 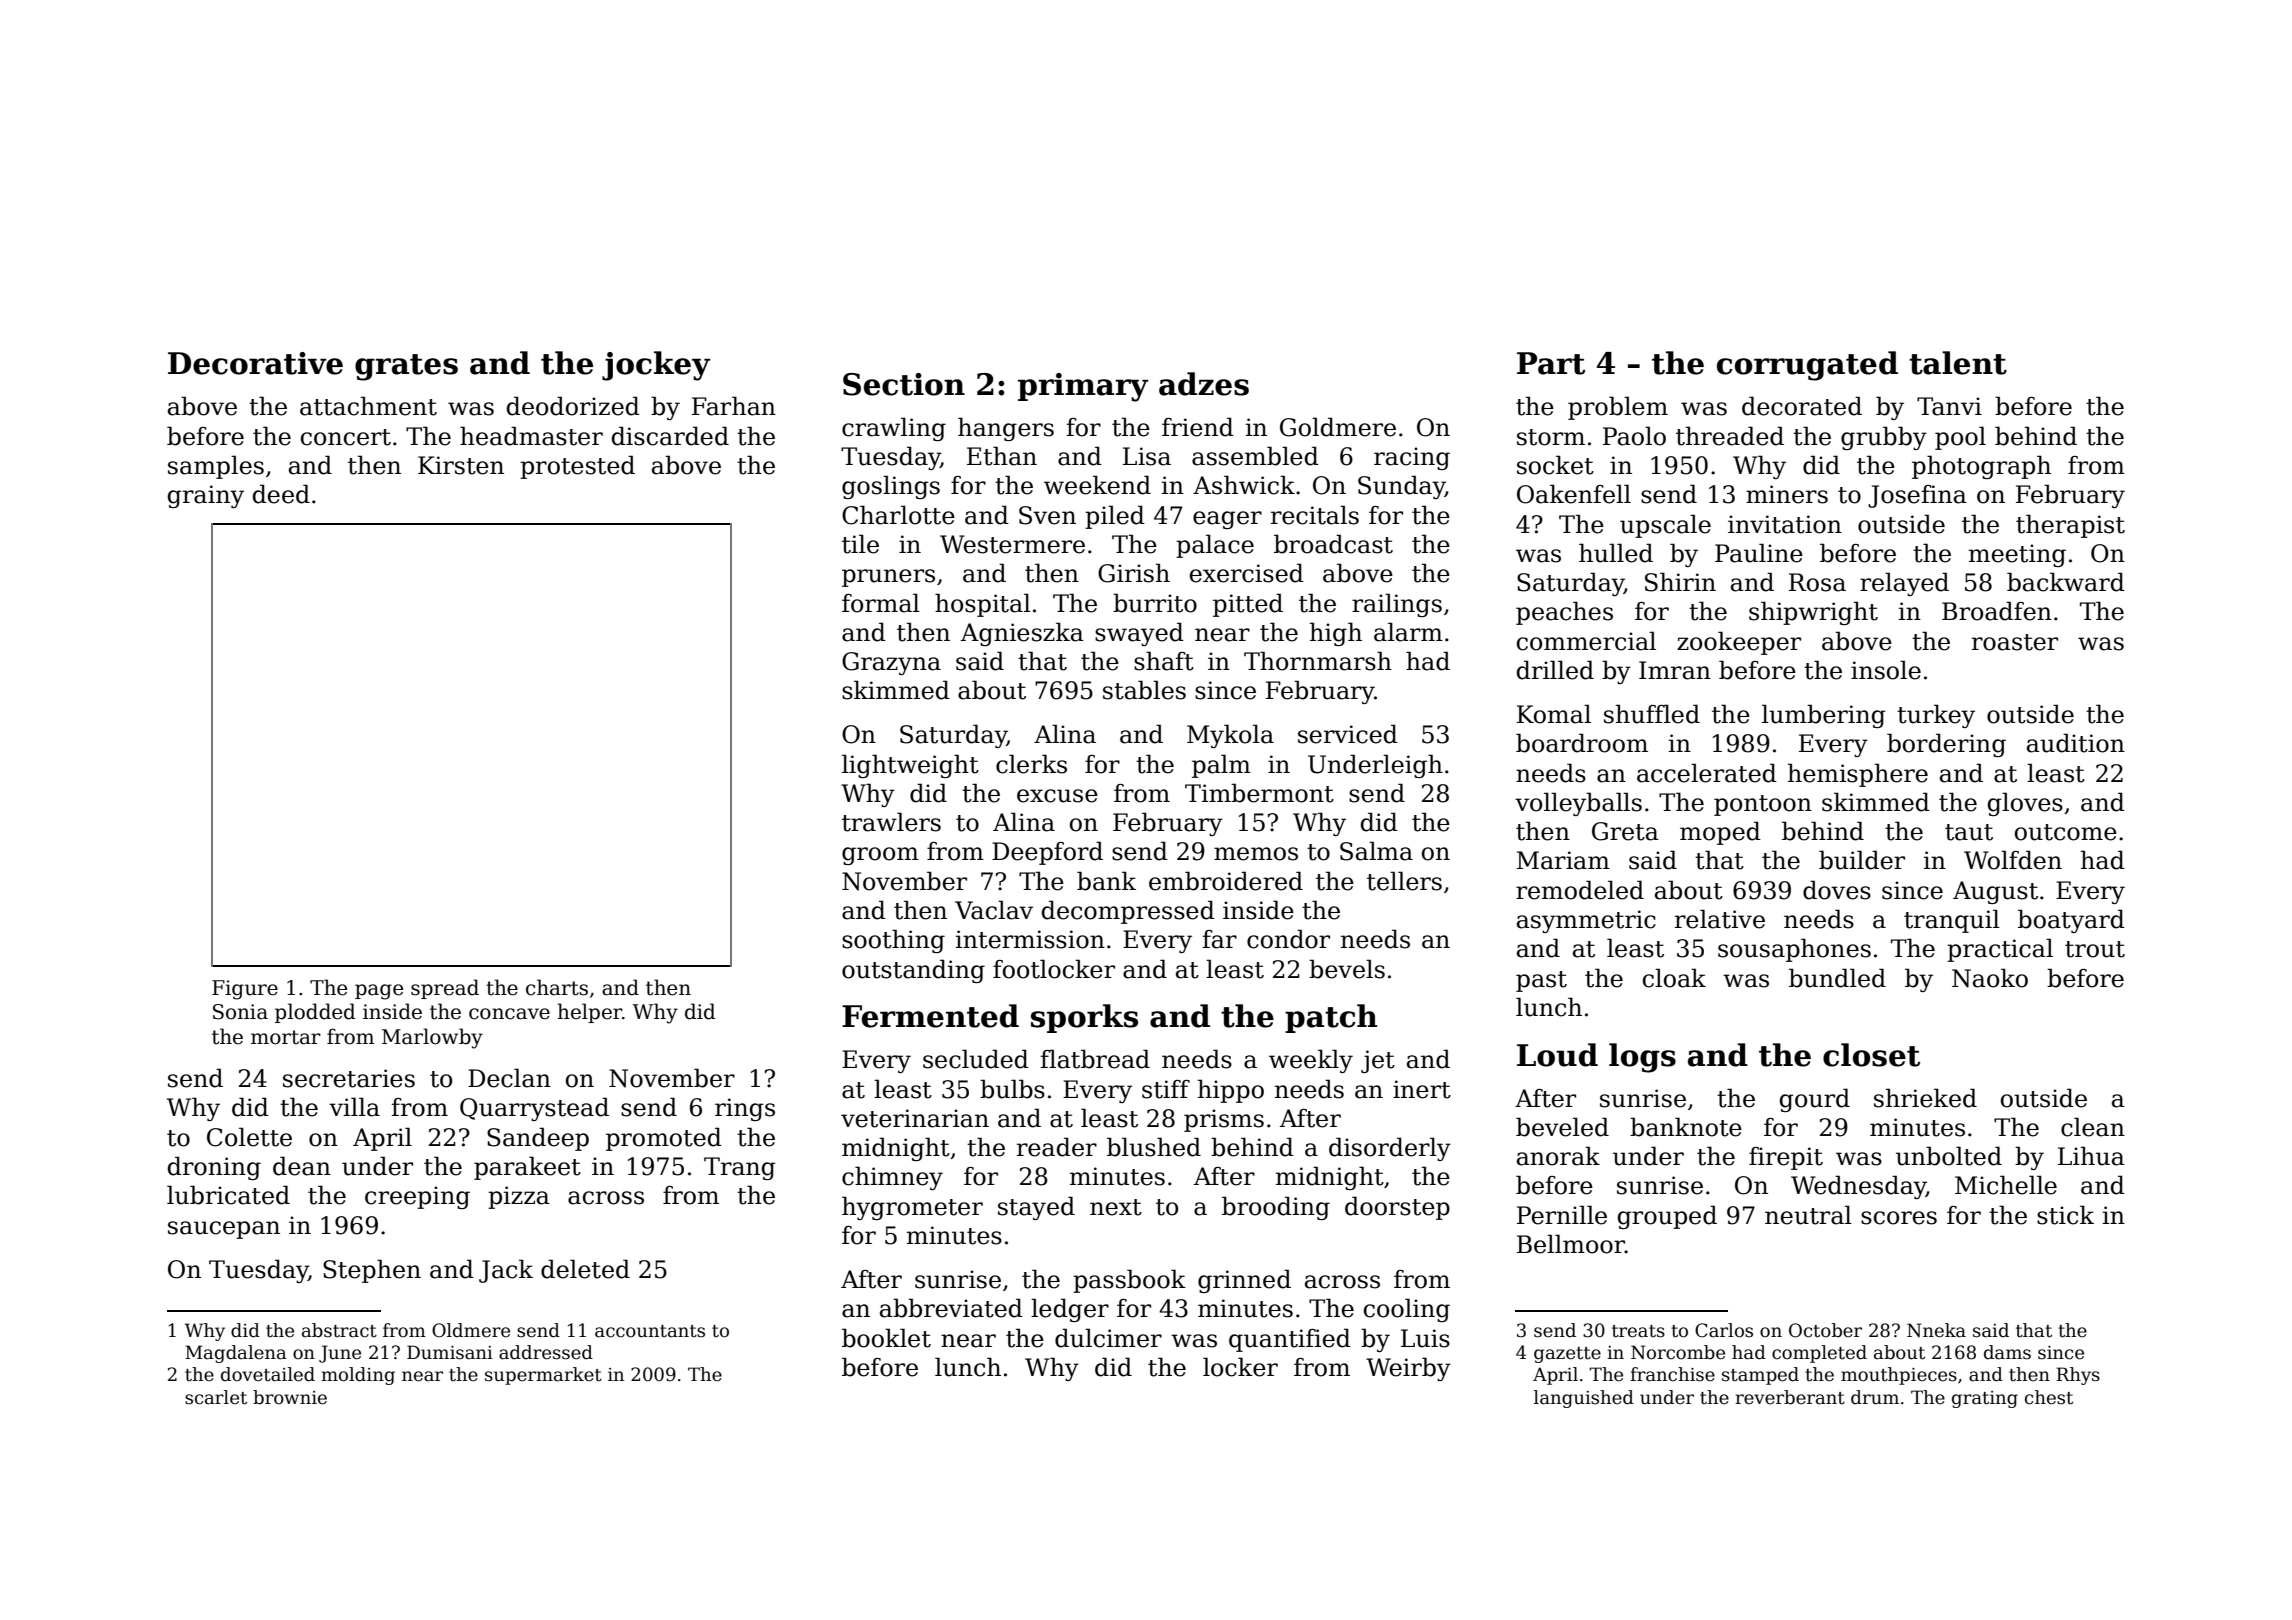 I want to click on Kirsten, so click(x=461, y=465).
